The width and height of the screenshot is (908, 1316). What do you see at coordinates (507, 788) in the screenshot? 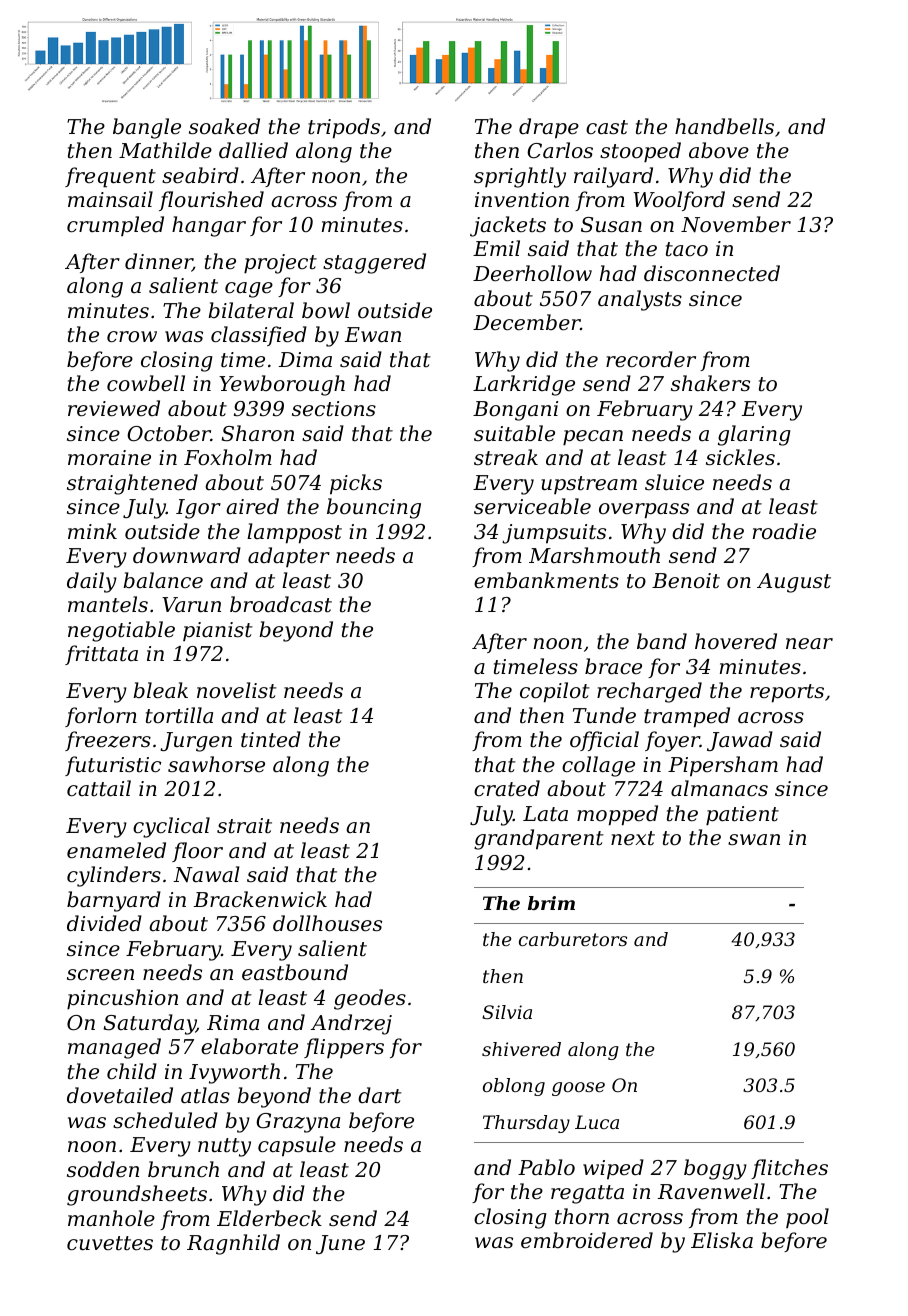
I see `crated` at bounding box center [507, 788].
